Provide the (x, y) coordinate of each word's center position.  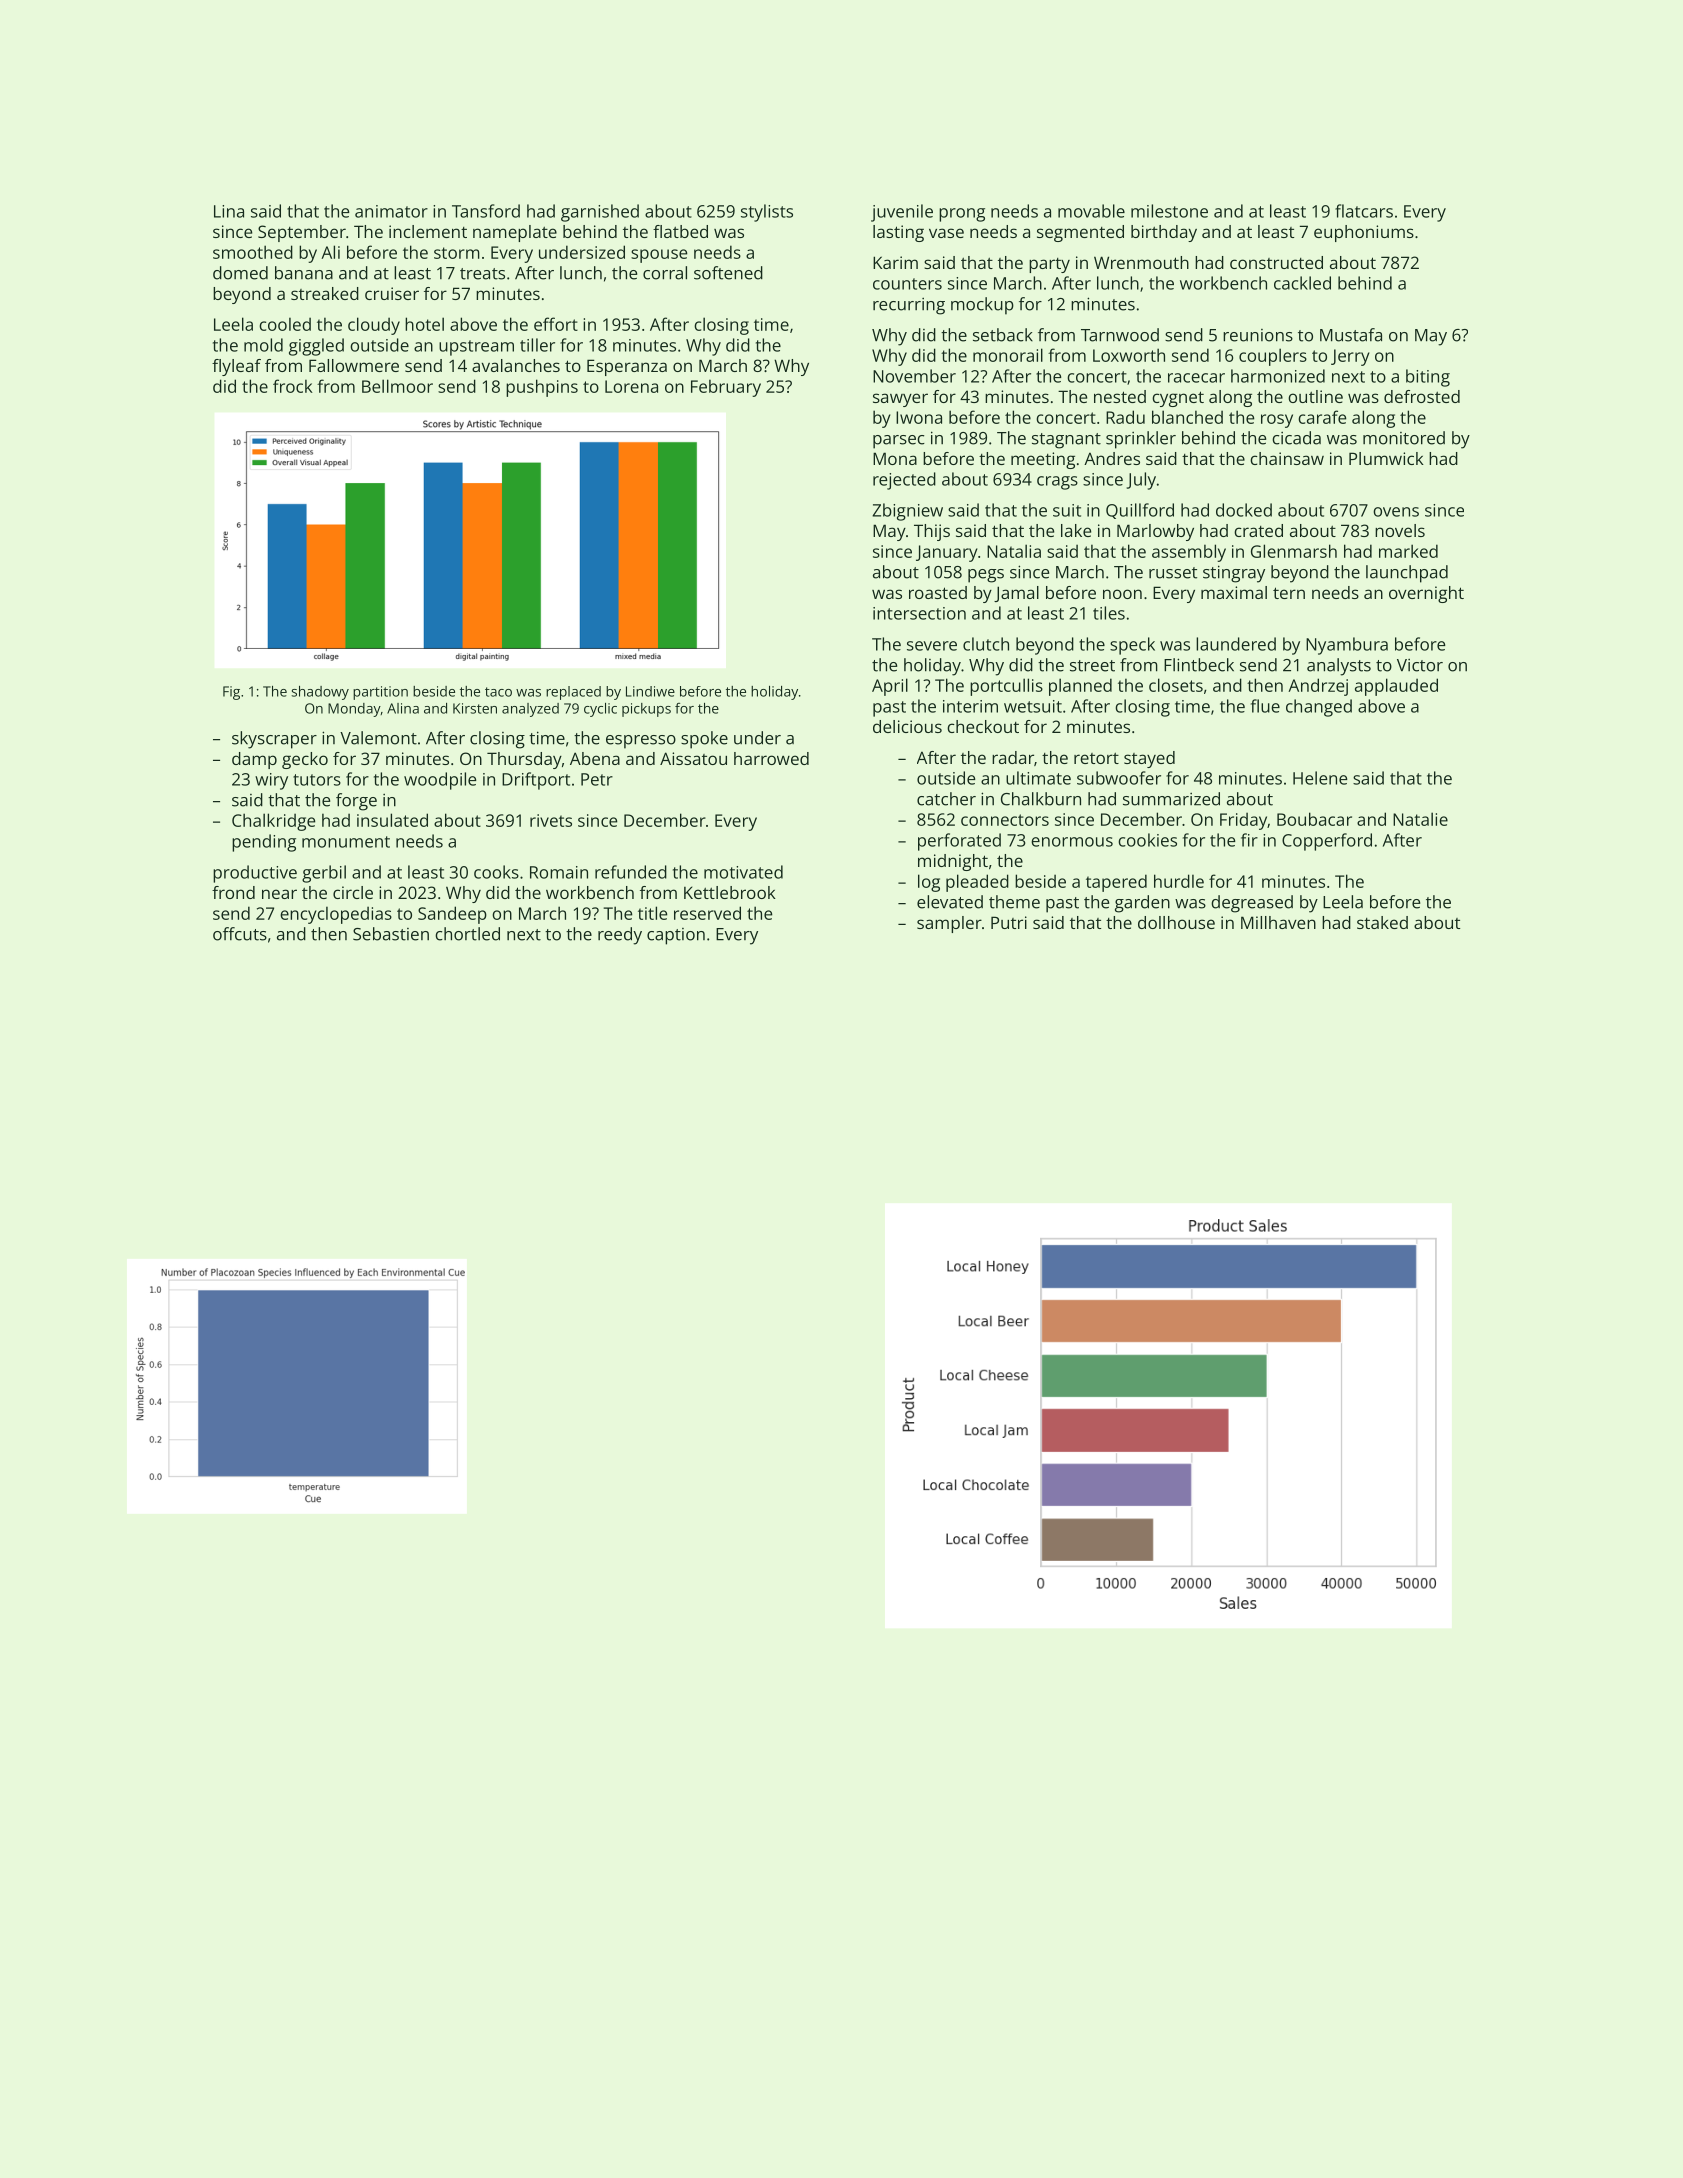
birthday (1164, 233)
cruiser (392, 293)
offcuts (240, 934)
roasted (938, 592)
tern (1289, 593)
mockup (982, 306)
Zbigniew (907, 512)
